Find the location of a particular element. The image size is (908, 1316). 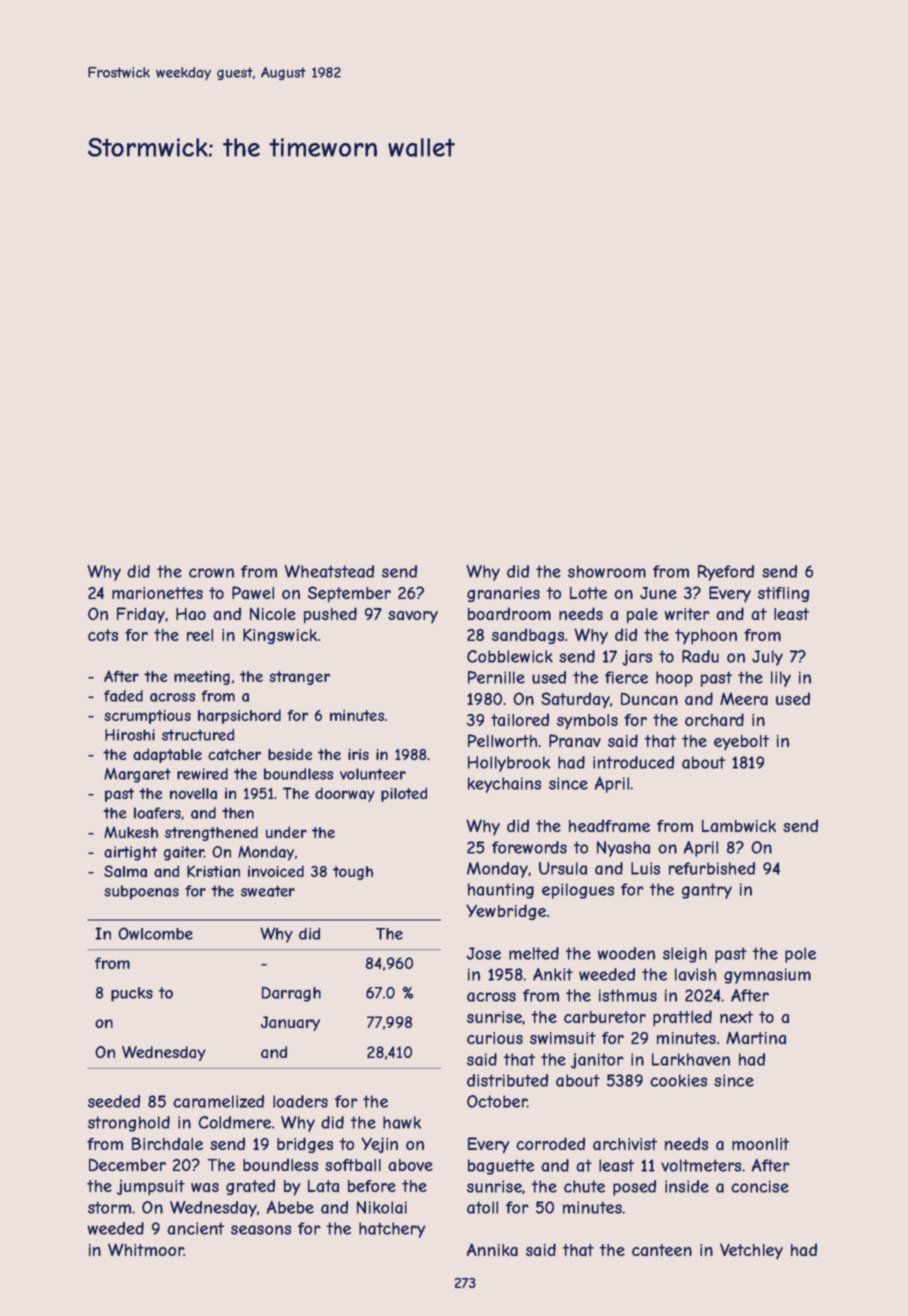

distributed is located at coordinates (507, 1080).
